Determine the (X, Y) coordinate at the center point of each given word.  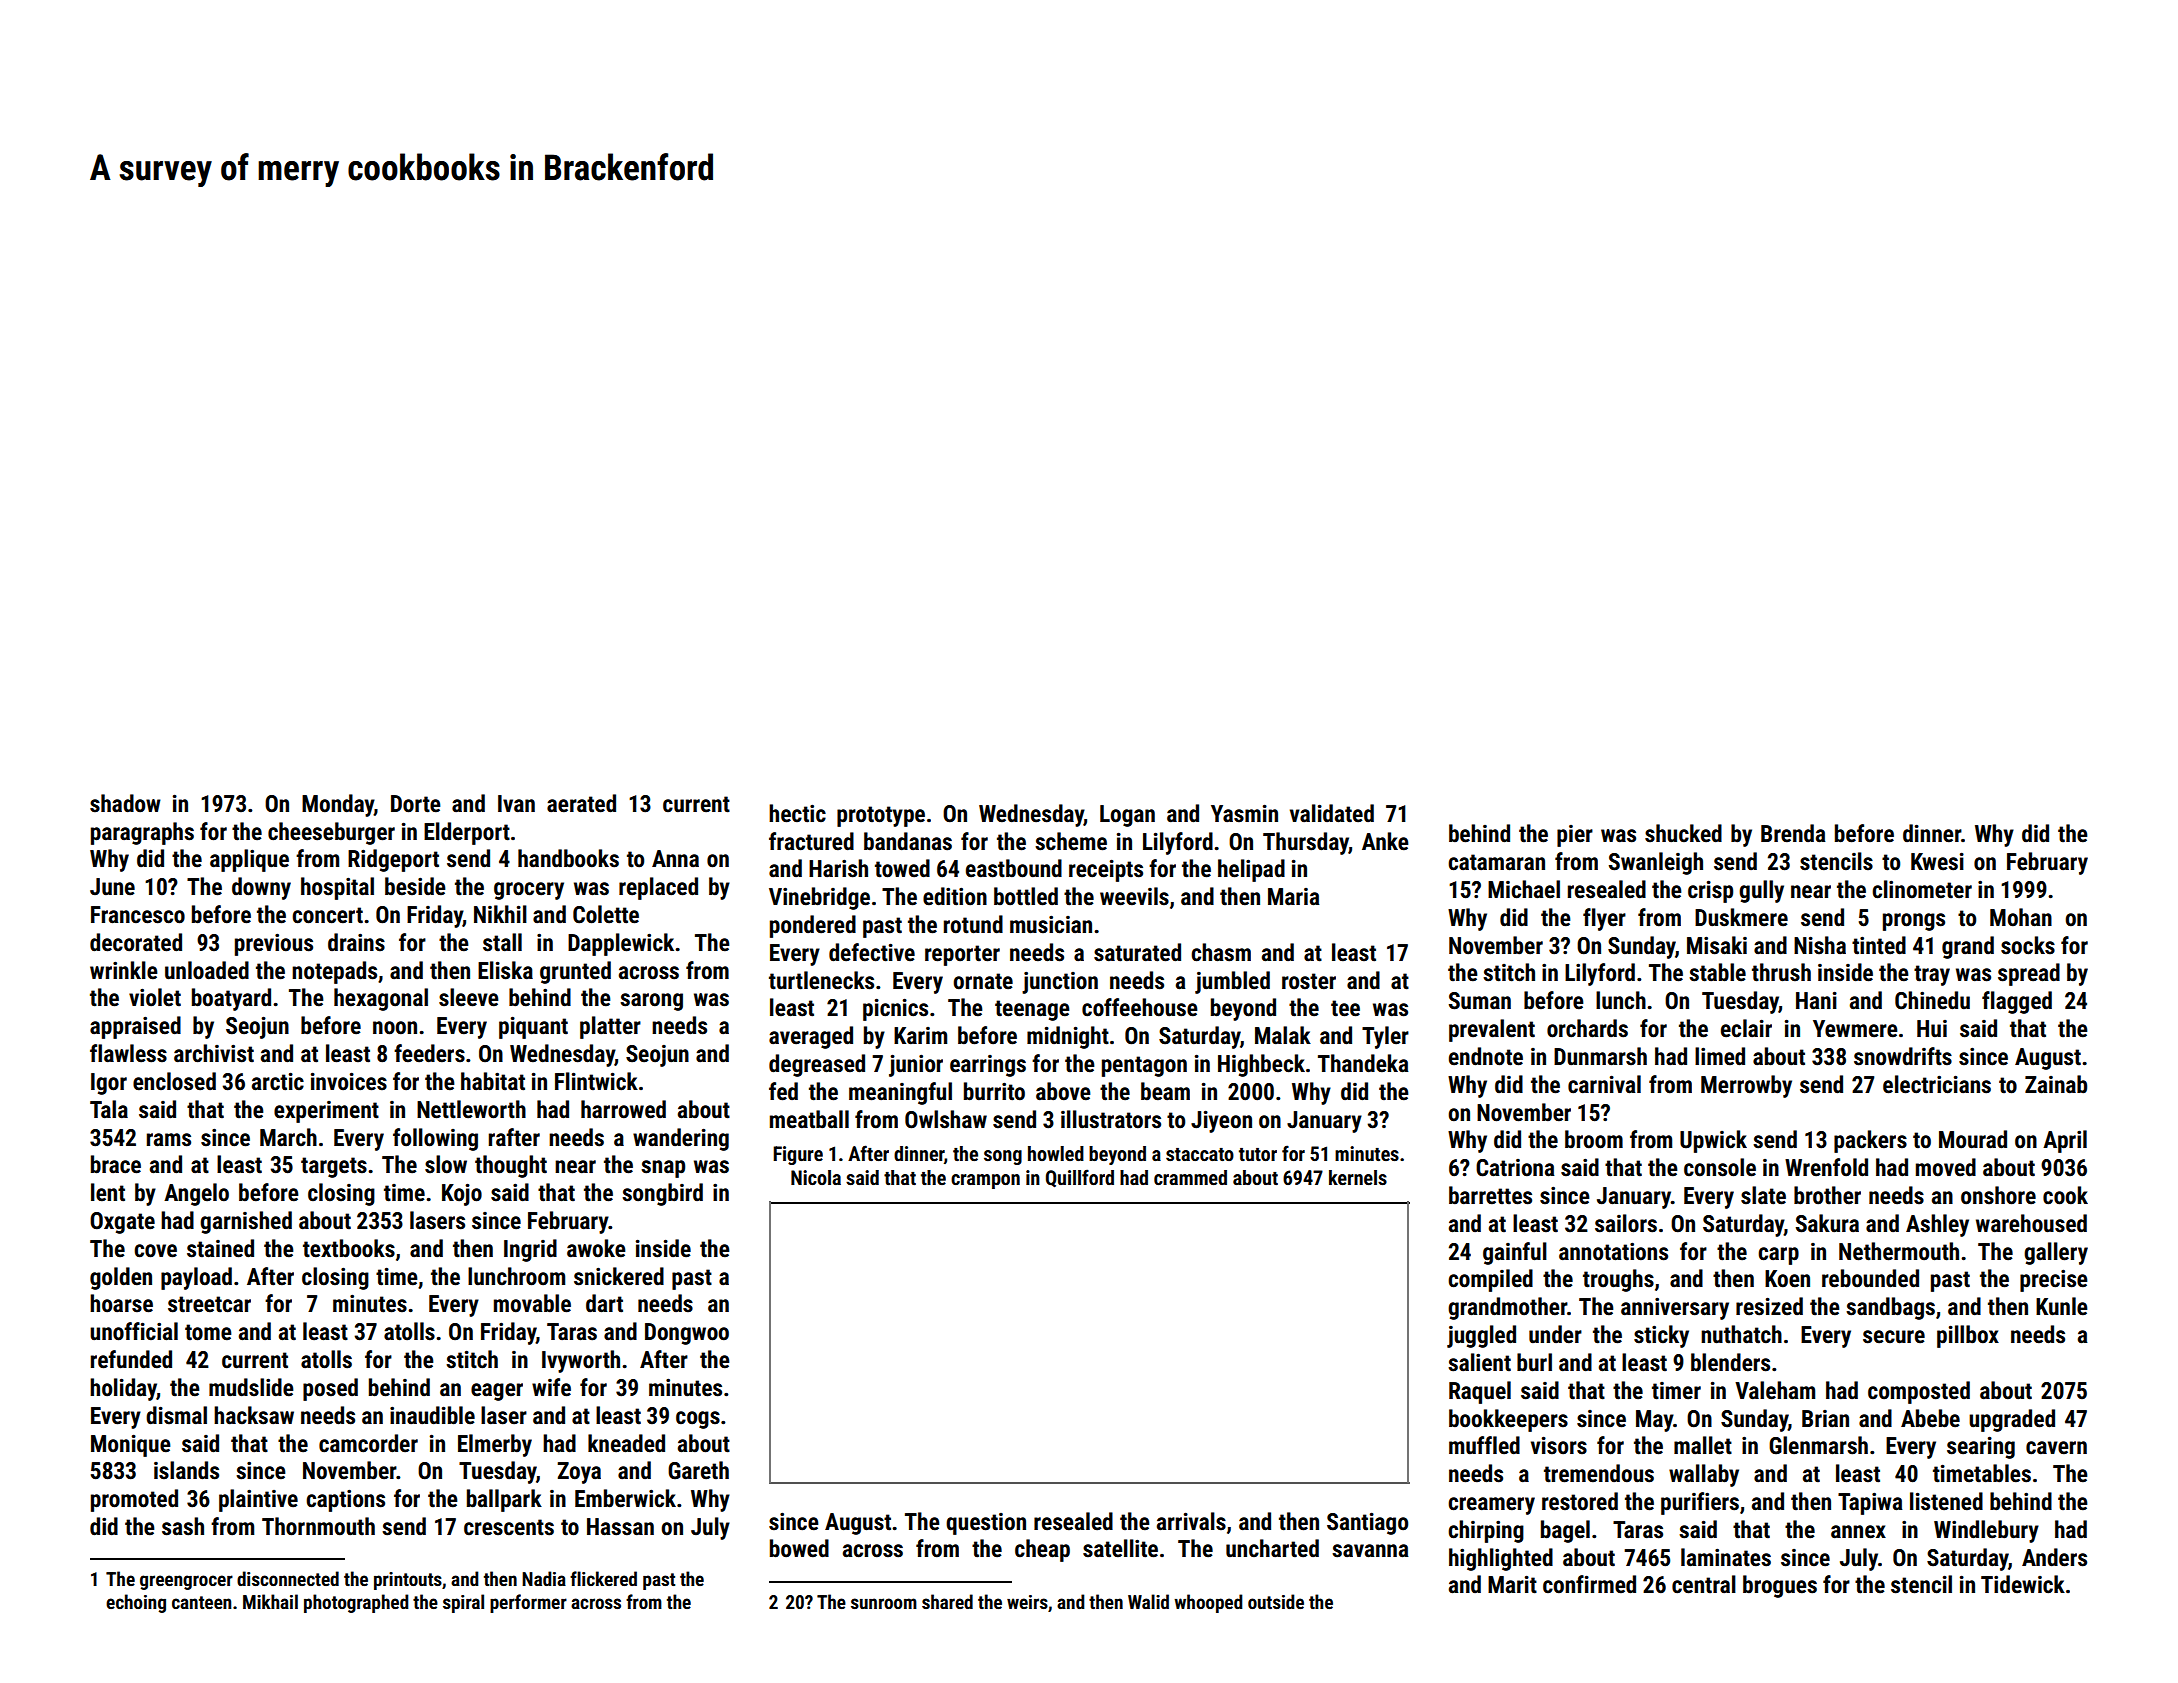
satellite (1120, 1548)
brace (116, 1164)
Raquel (1480, 1392)
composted (1919, 1392)
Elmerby (495, 1445)
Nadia (544, 1578)
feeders (429, 1053)
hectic (797, 813)
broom (1594, 1139)
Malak (1283, 1035)
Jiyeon (1221, 1121)
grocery (529, 891)
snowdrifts (1903, 1056)
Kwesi (1937, 861)
